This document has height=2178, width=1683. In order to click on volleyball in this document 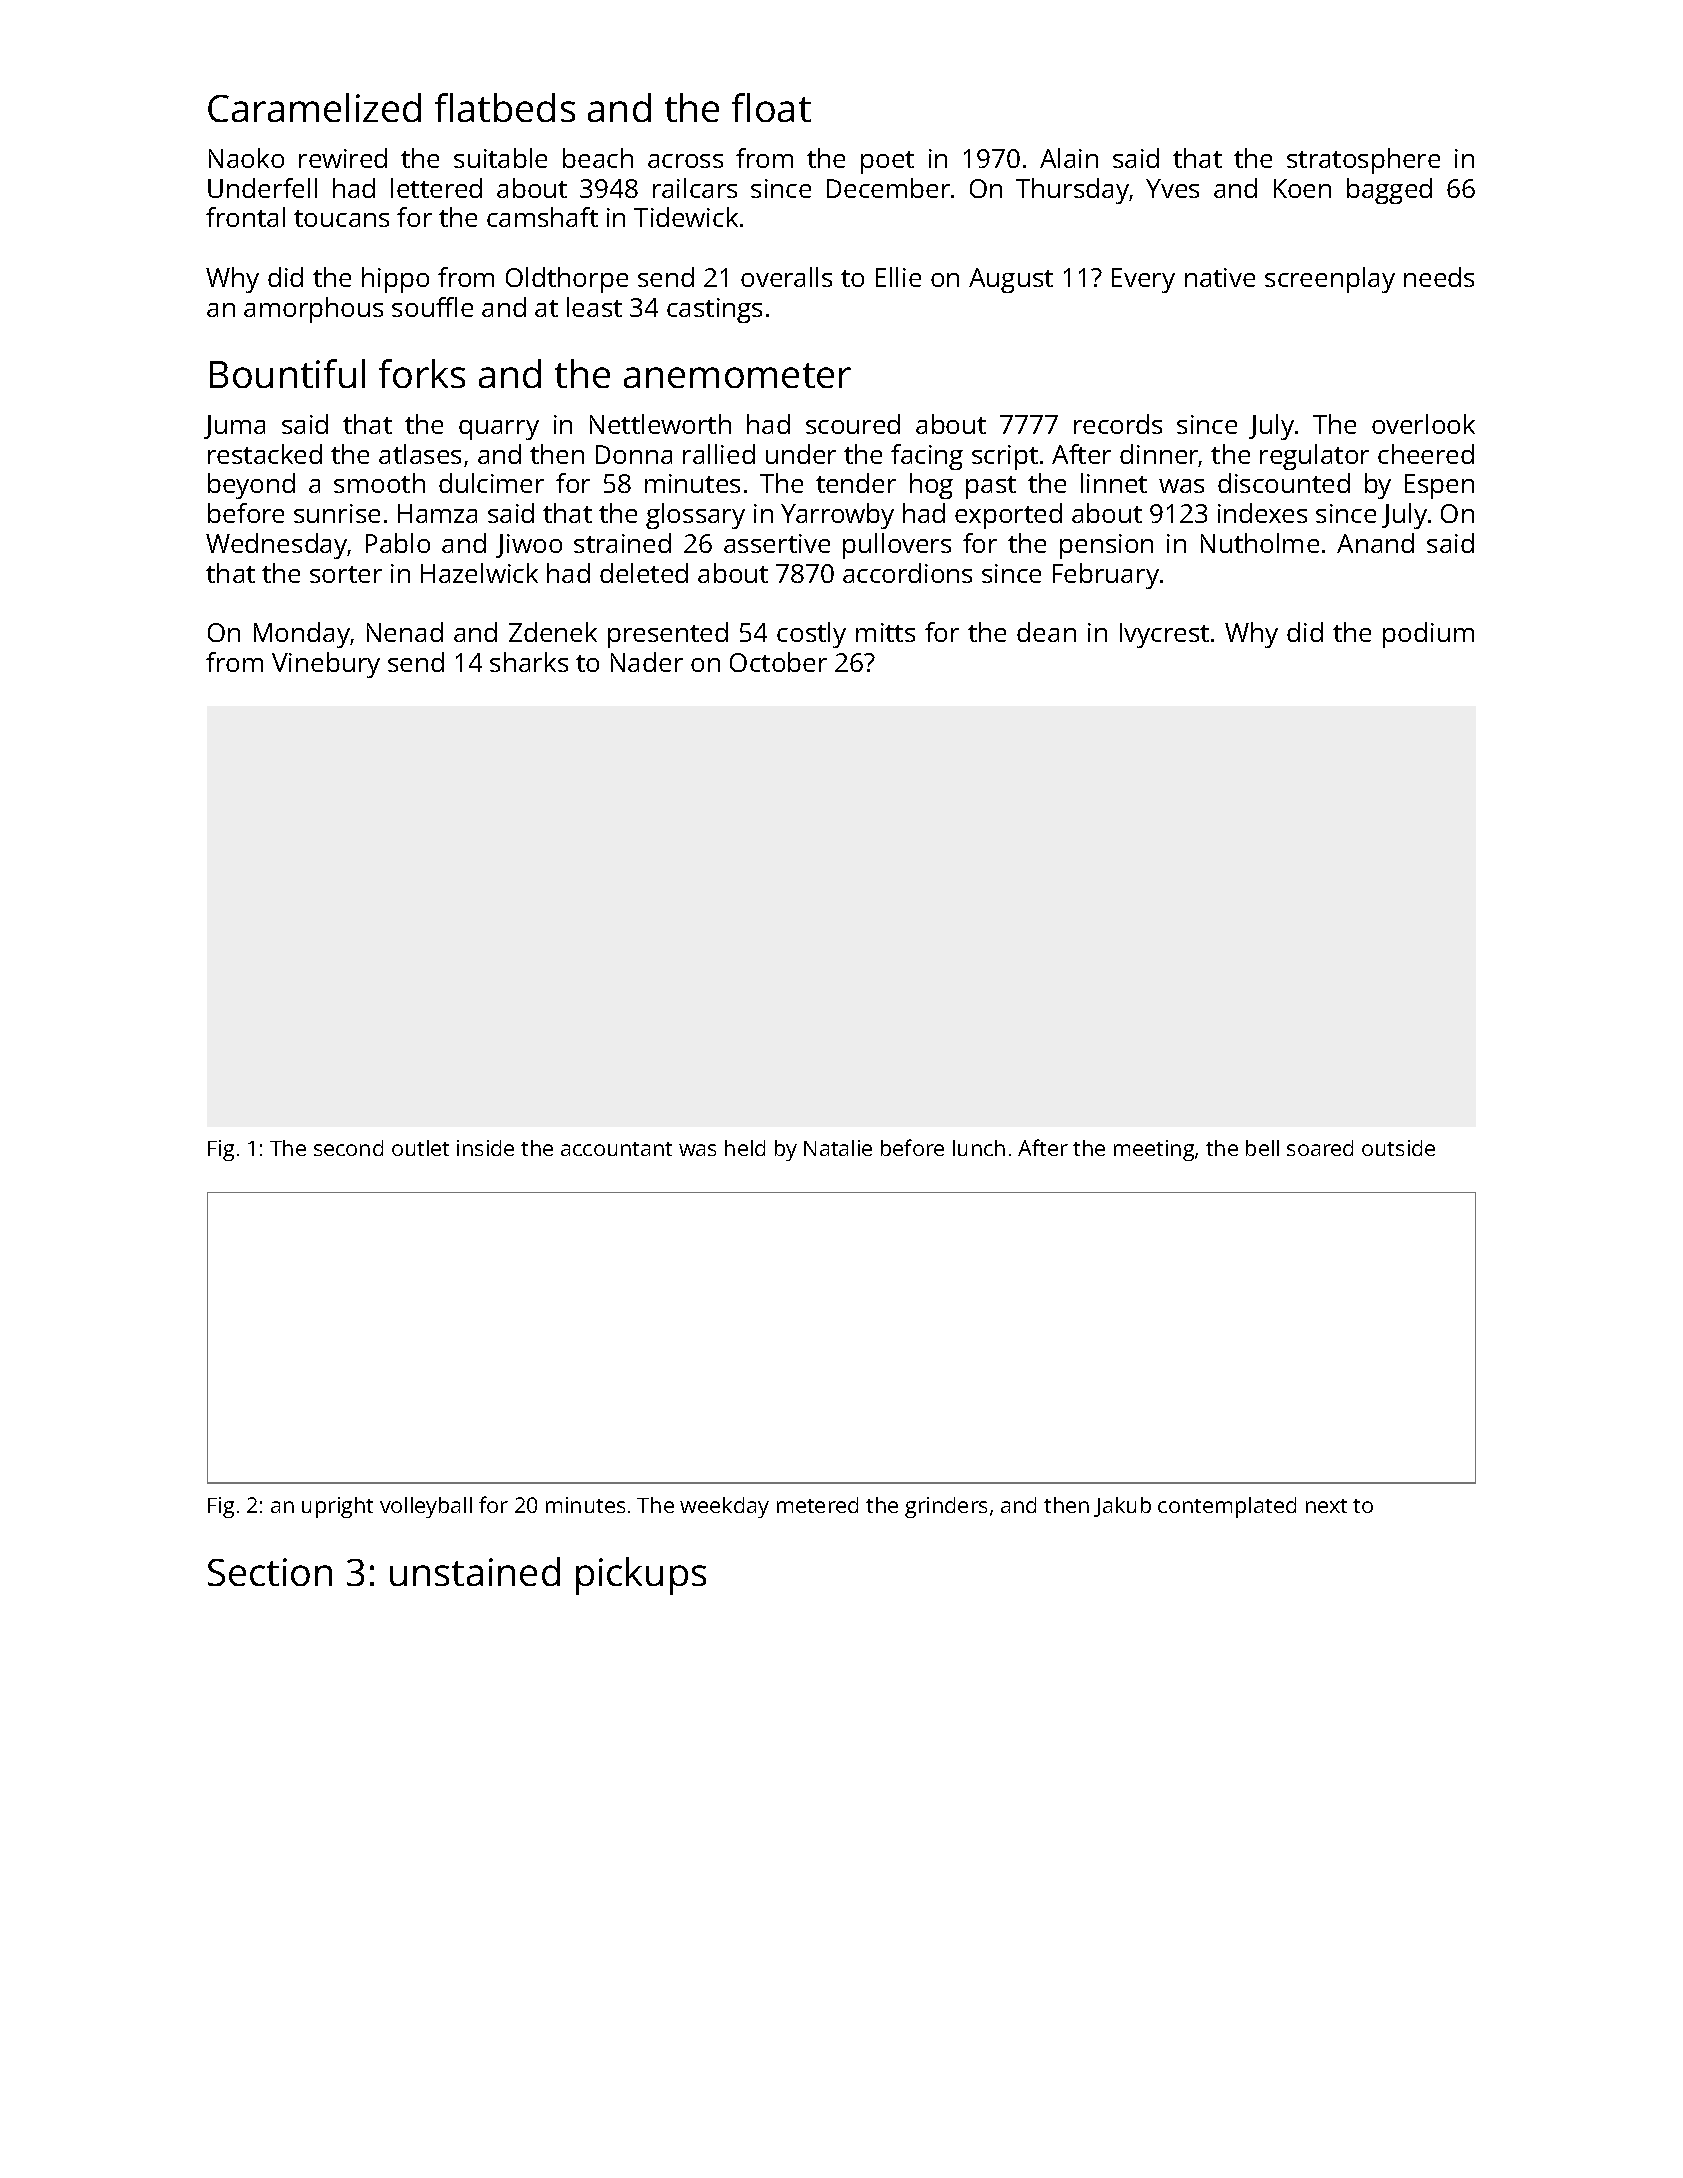, I will do `click(426, 1507)`.
